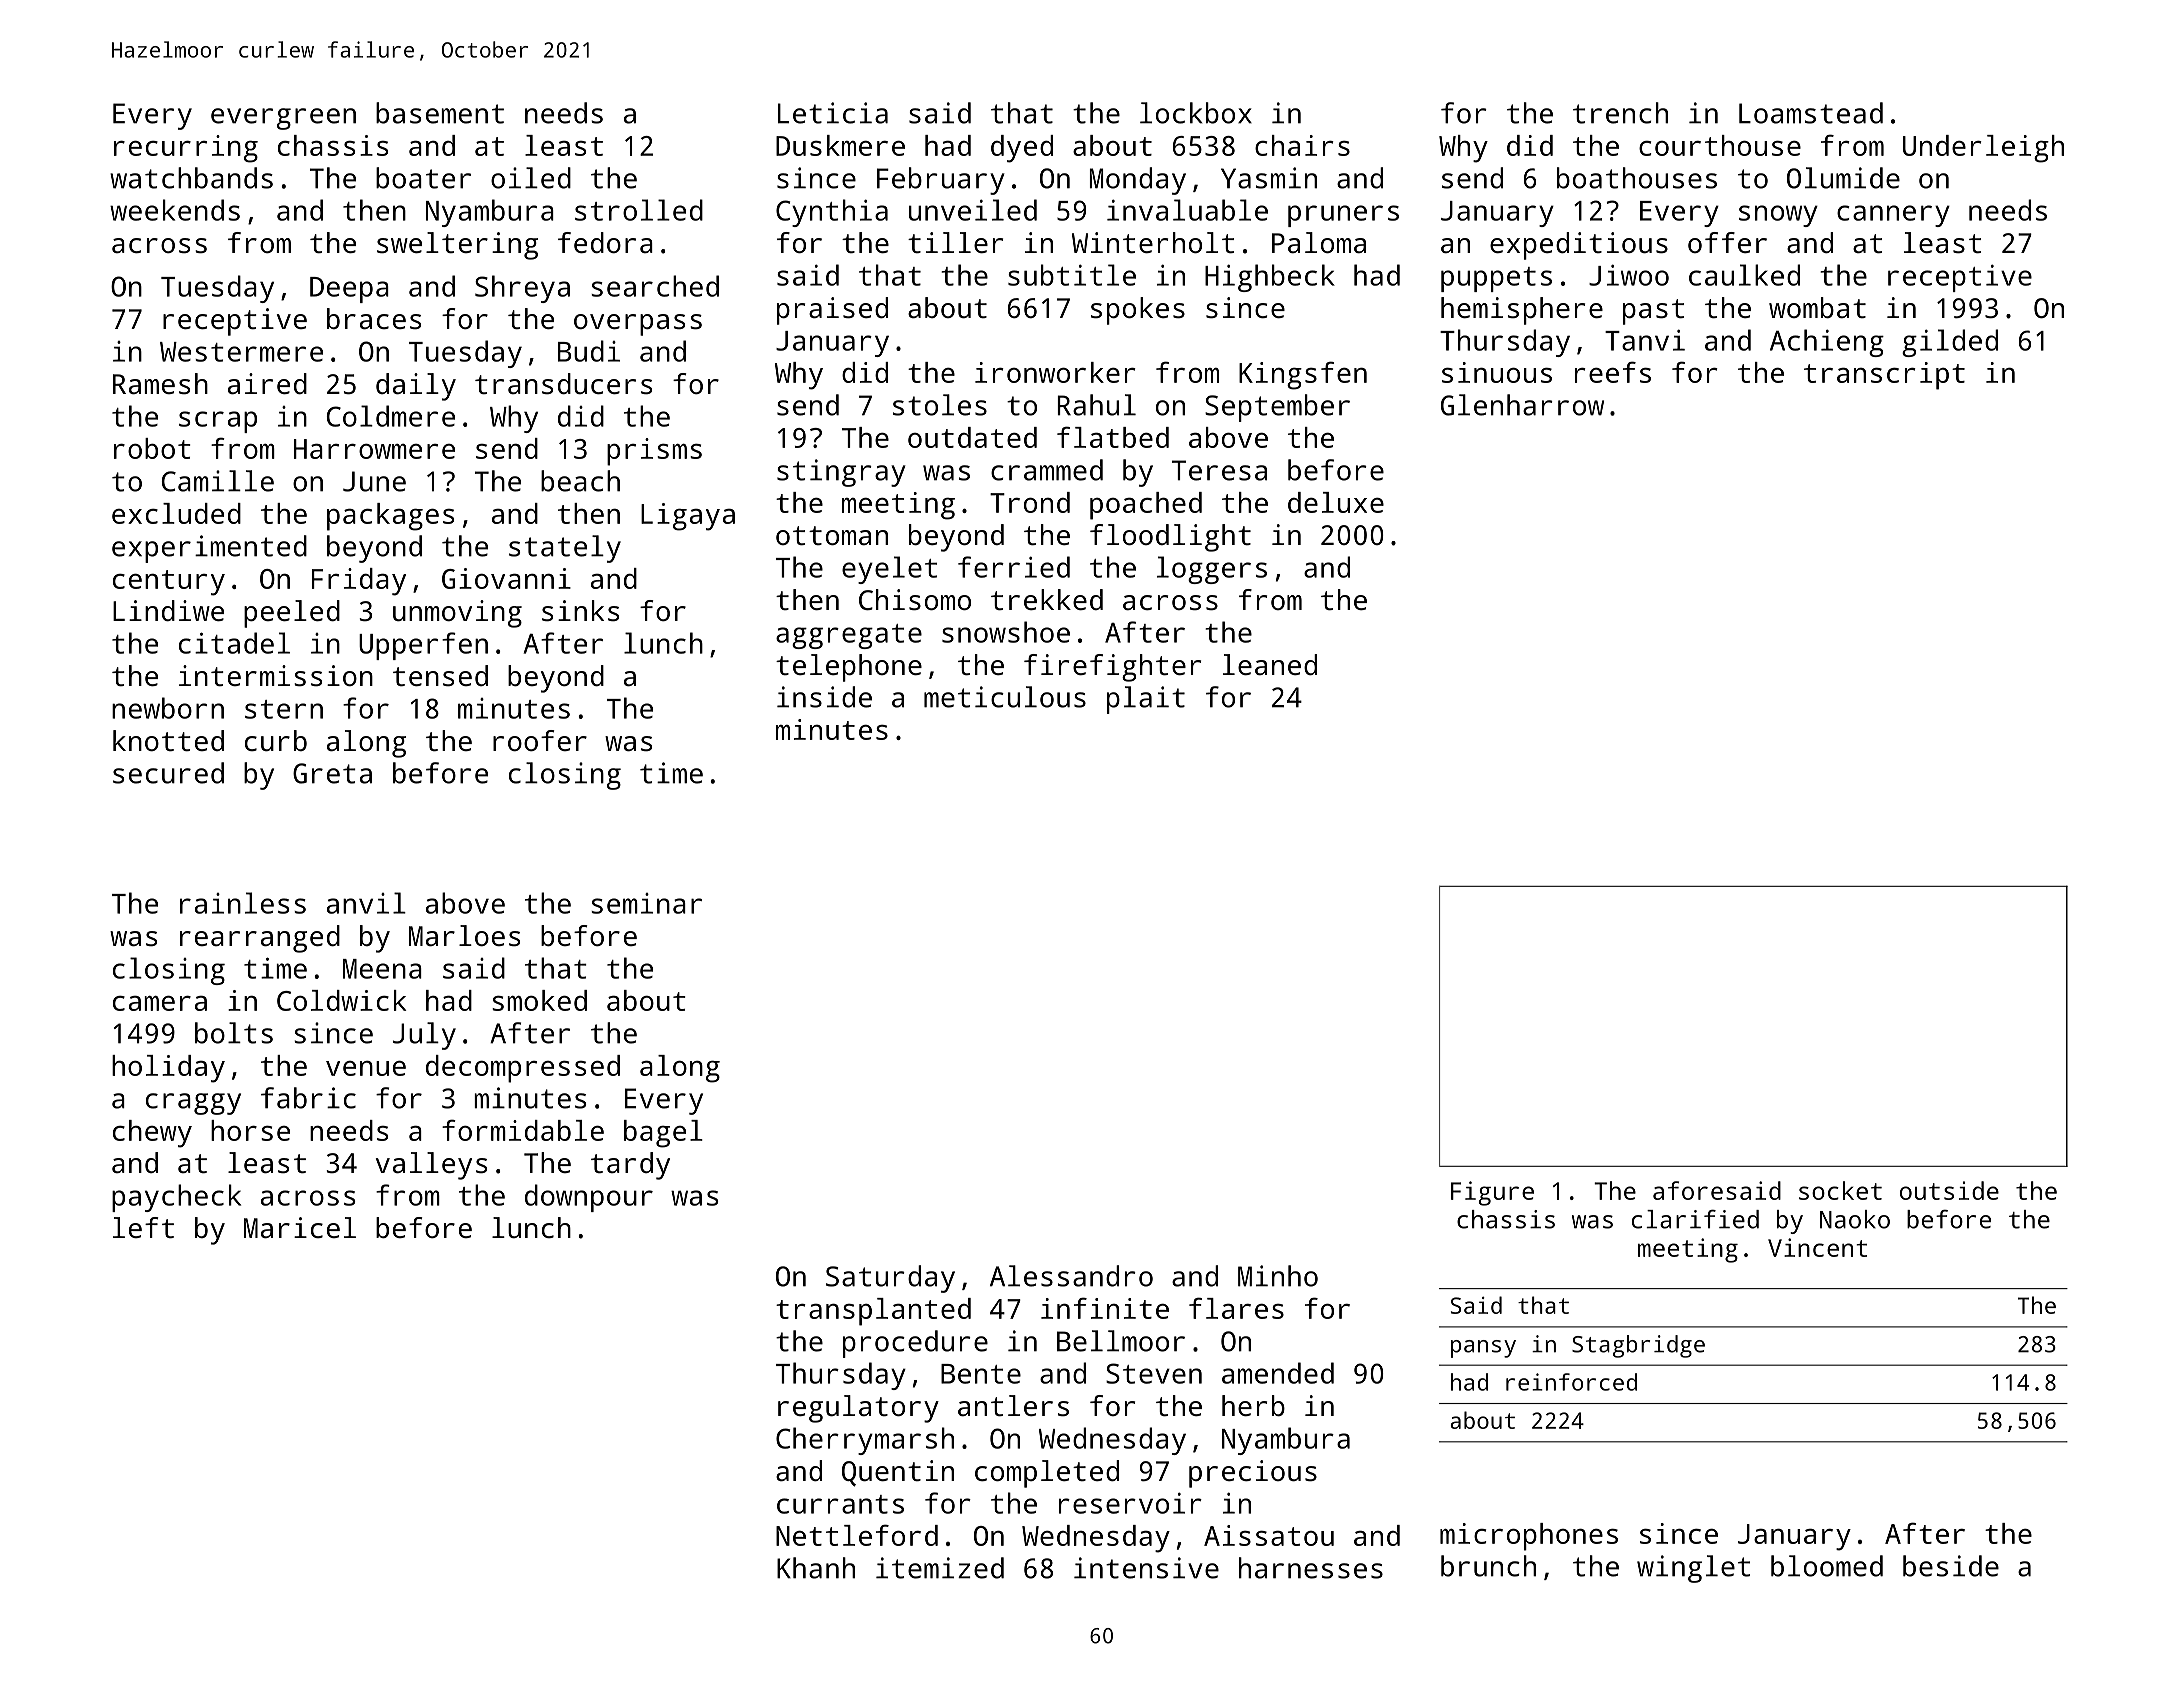 The height and width of the screenshot is (1683, 2178). I want to click on harnesses, so click(1311, 1568).
